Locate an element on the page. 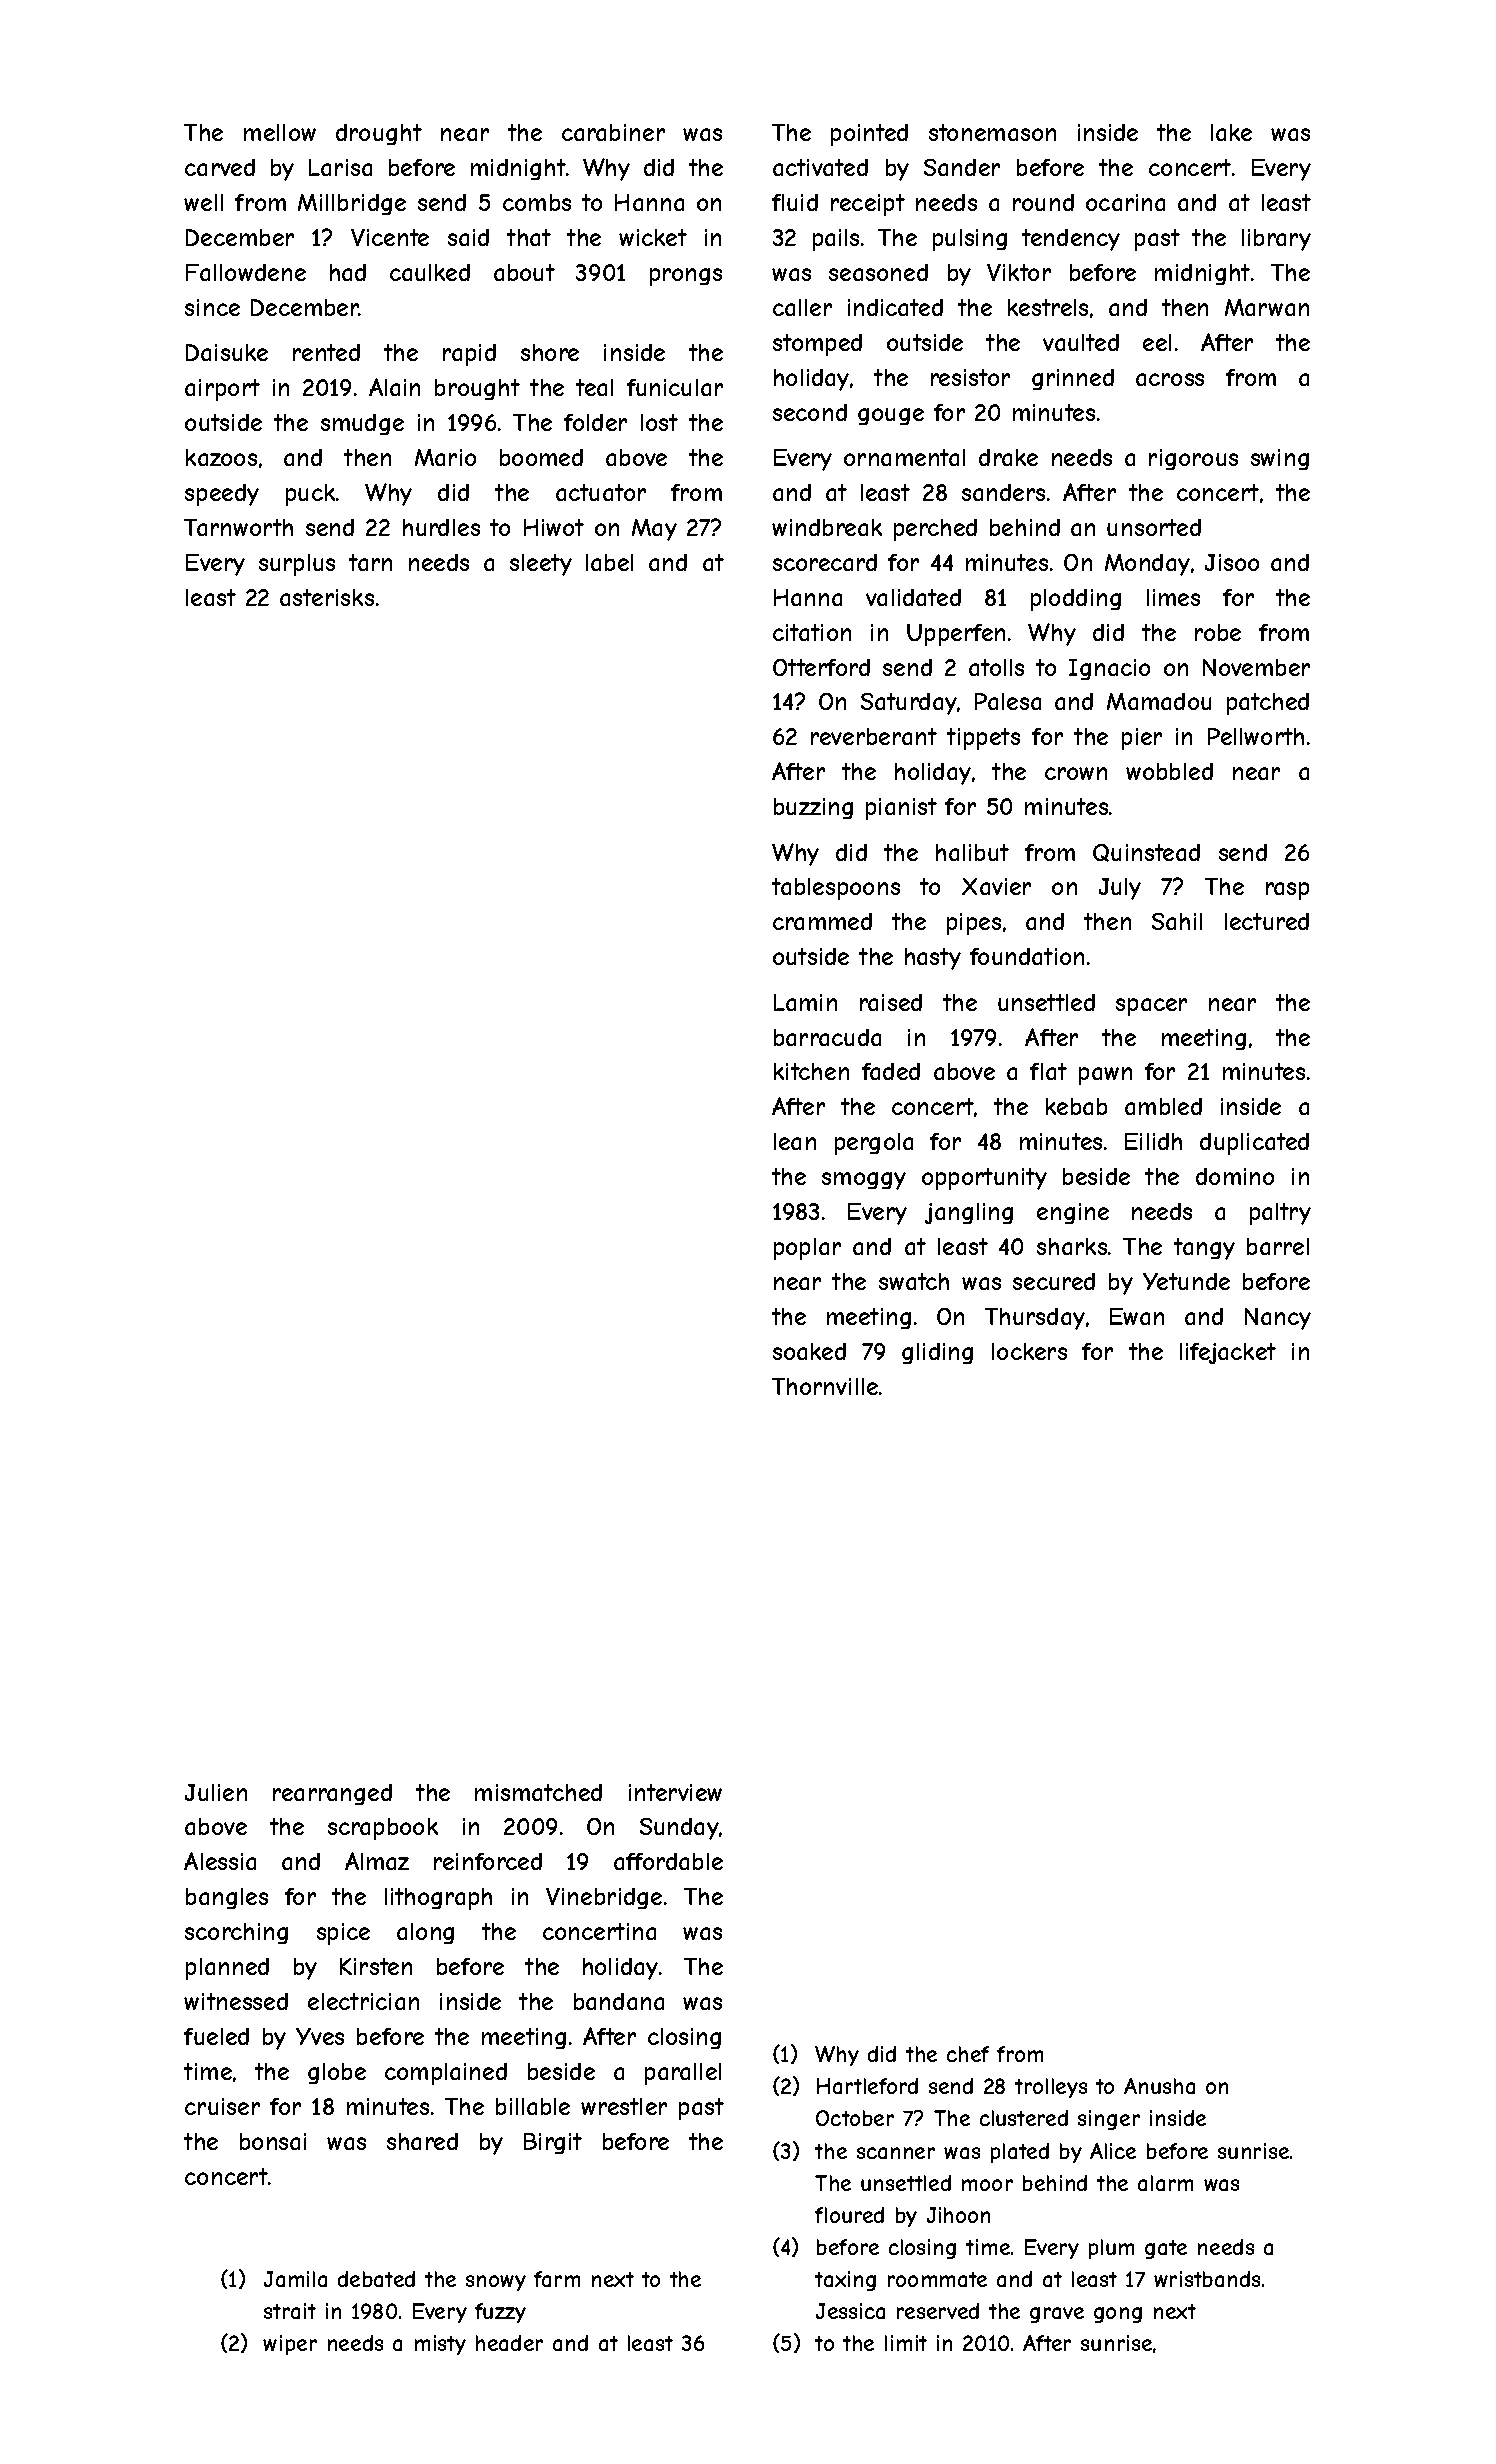 This document has width=1496, height=2464. duplicated is located at coordinates (1254, 1144).
